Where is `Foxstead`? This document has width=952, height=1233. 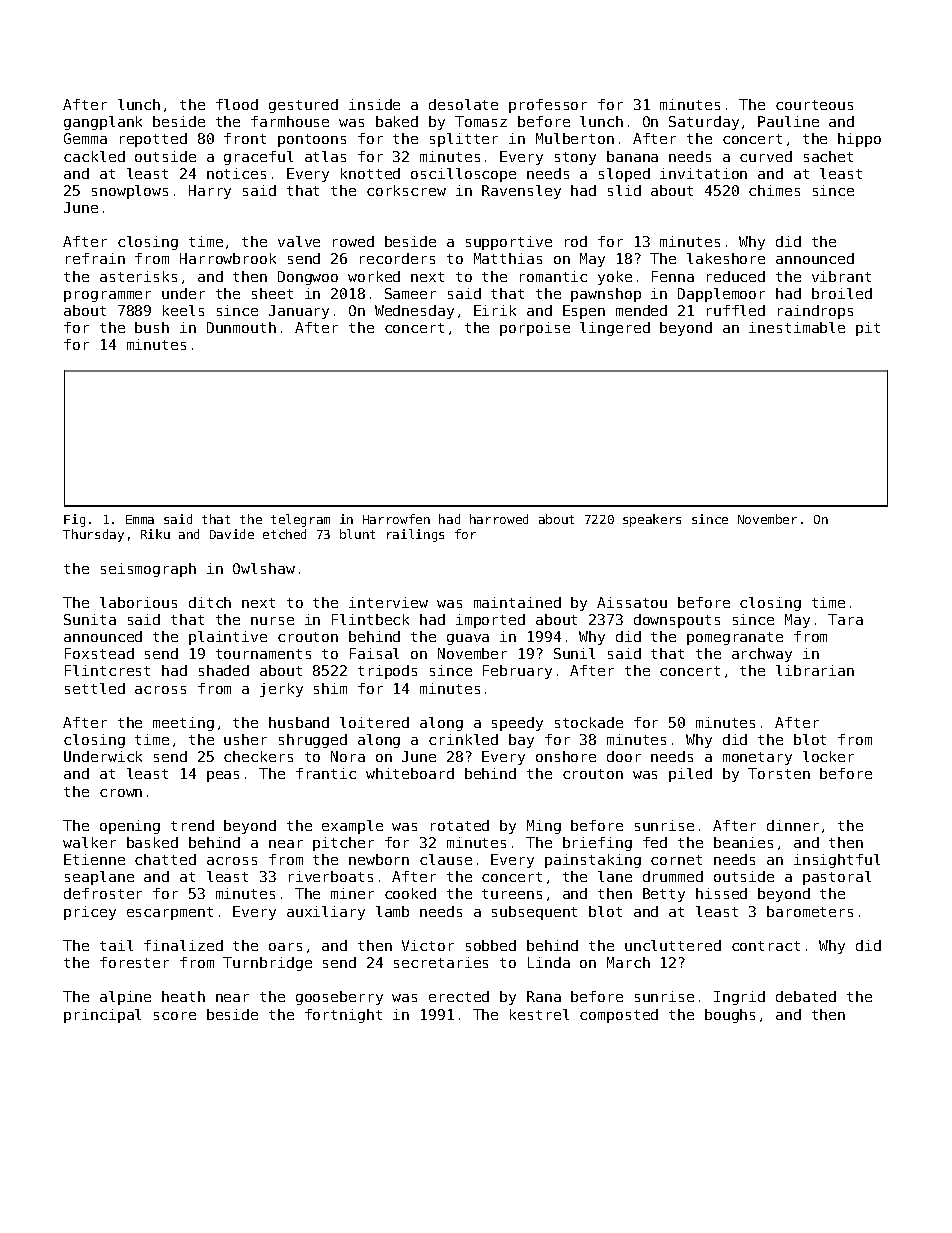
Foxstead is located at coordinates (99, 653).
